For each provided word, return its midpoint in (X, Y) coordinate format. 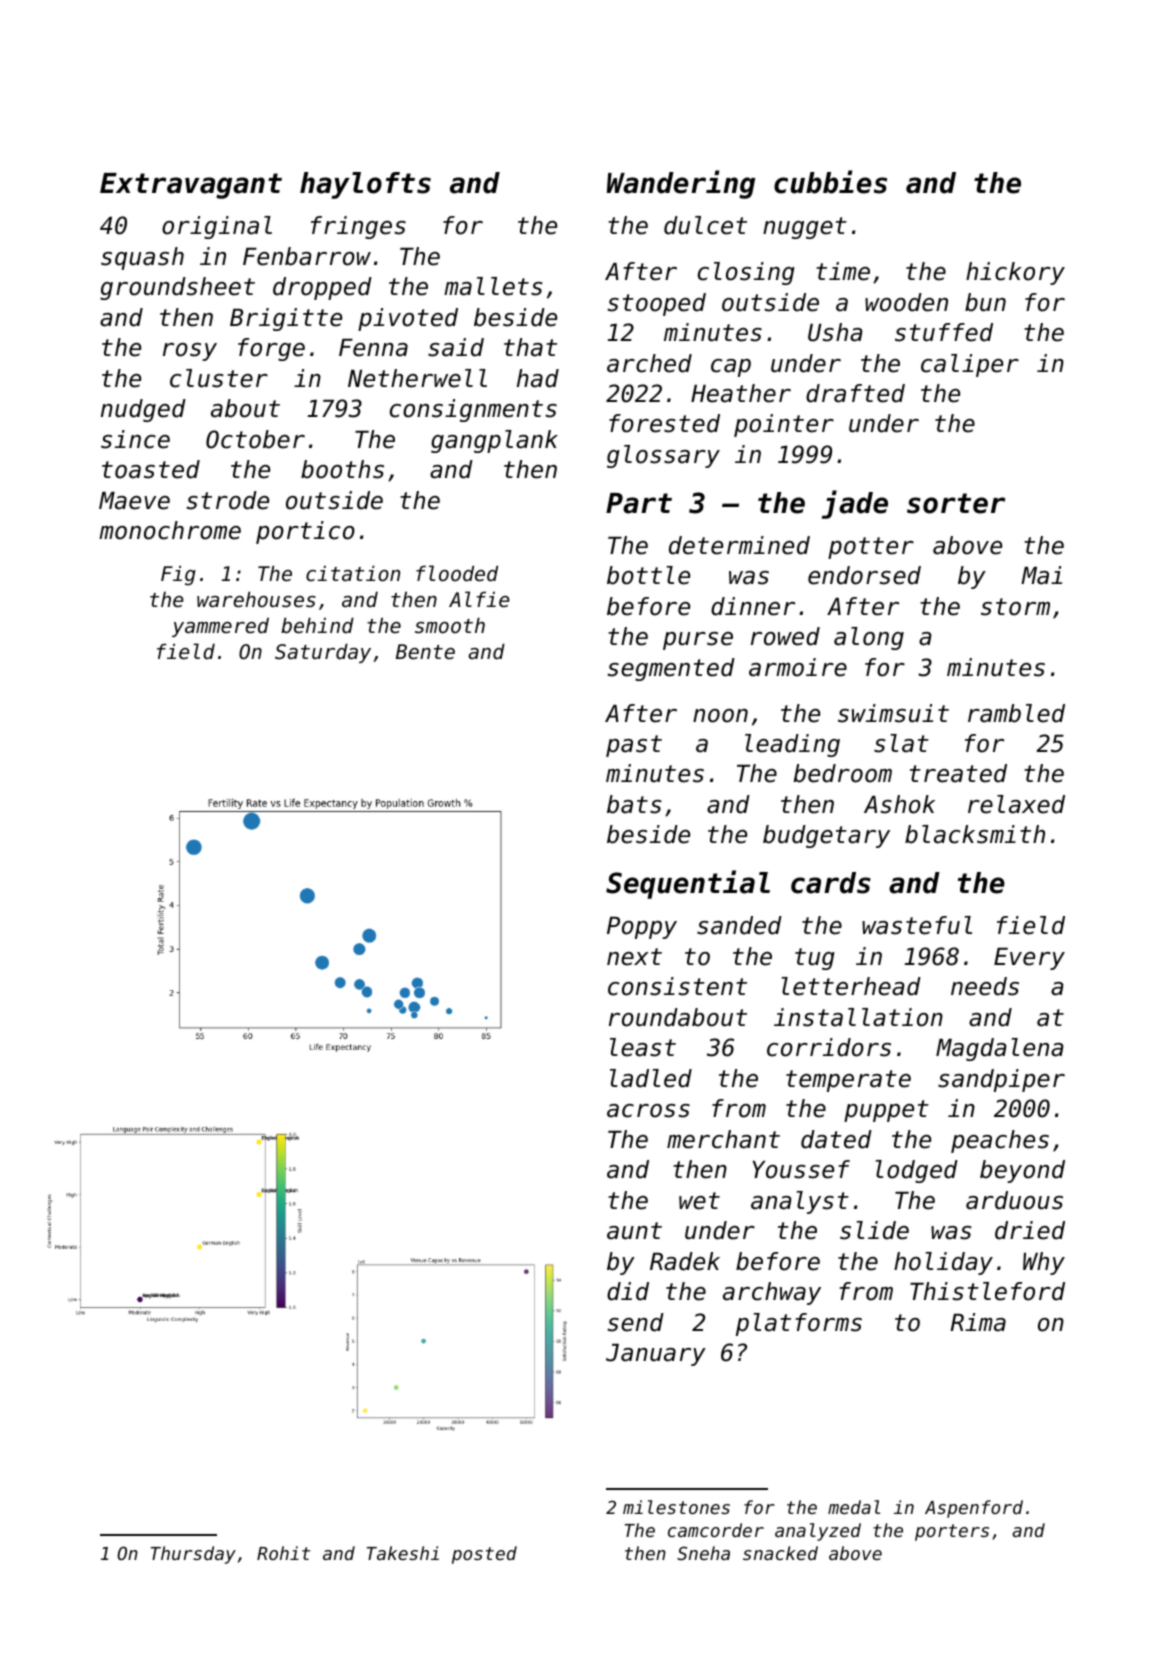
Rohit (283, 1553)
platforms (799, 1324)
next (634, 957)
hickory (1015, 273)
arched (649, 363)
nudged (143, 410)
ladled (651, 1078)
